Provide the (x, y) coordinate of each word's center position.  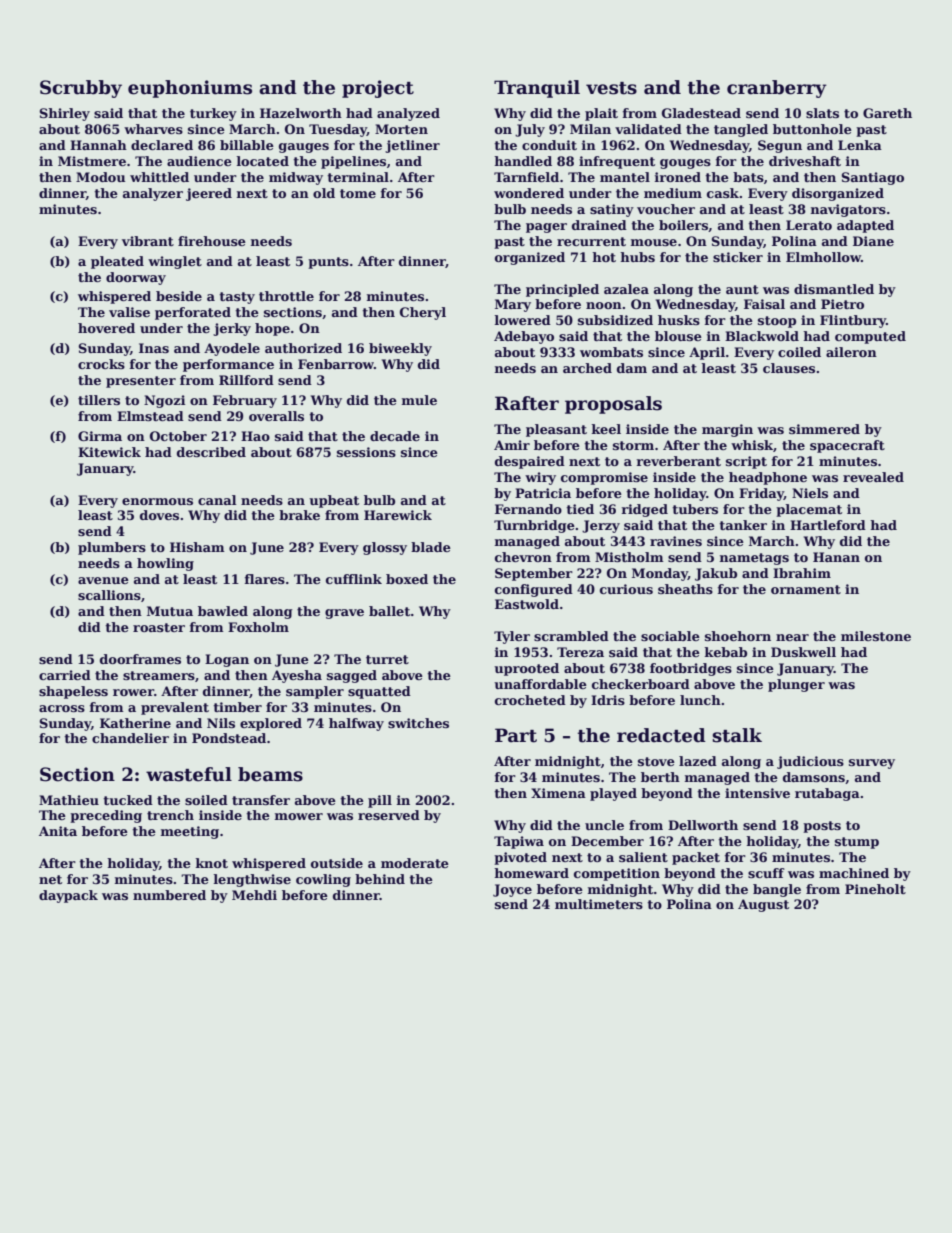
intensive (757, 793)
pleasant (556, 430)
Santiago (873, 178)
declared (162, 145)
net (50, 879)
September (534, 574)
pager (546, 228)
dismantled (834, 289)
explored (271, 724)
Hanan (836, 557)
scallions (109, 595)
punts (328, 263)
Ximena (558, 793)
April (707, 353)
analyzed (408, 114)
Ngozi (164, 401)
